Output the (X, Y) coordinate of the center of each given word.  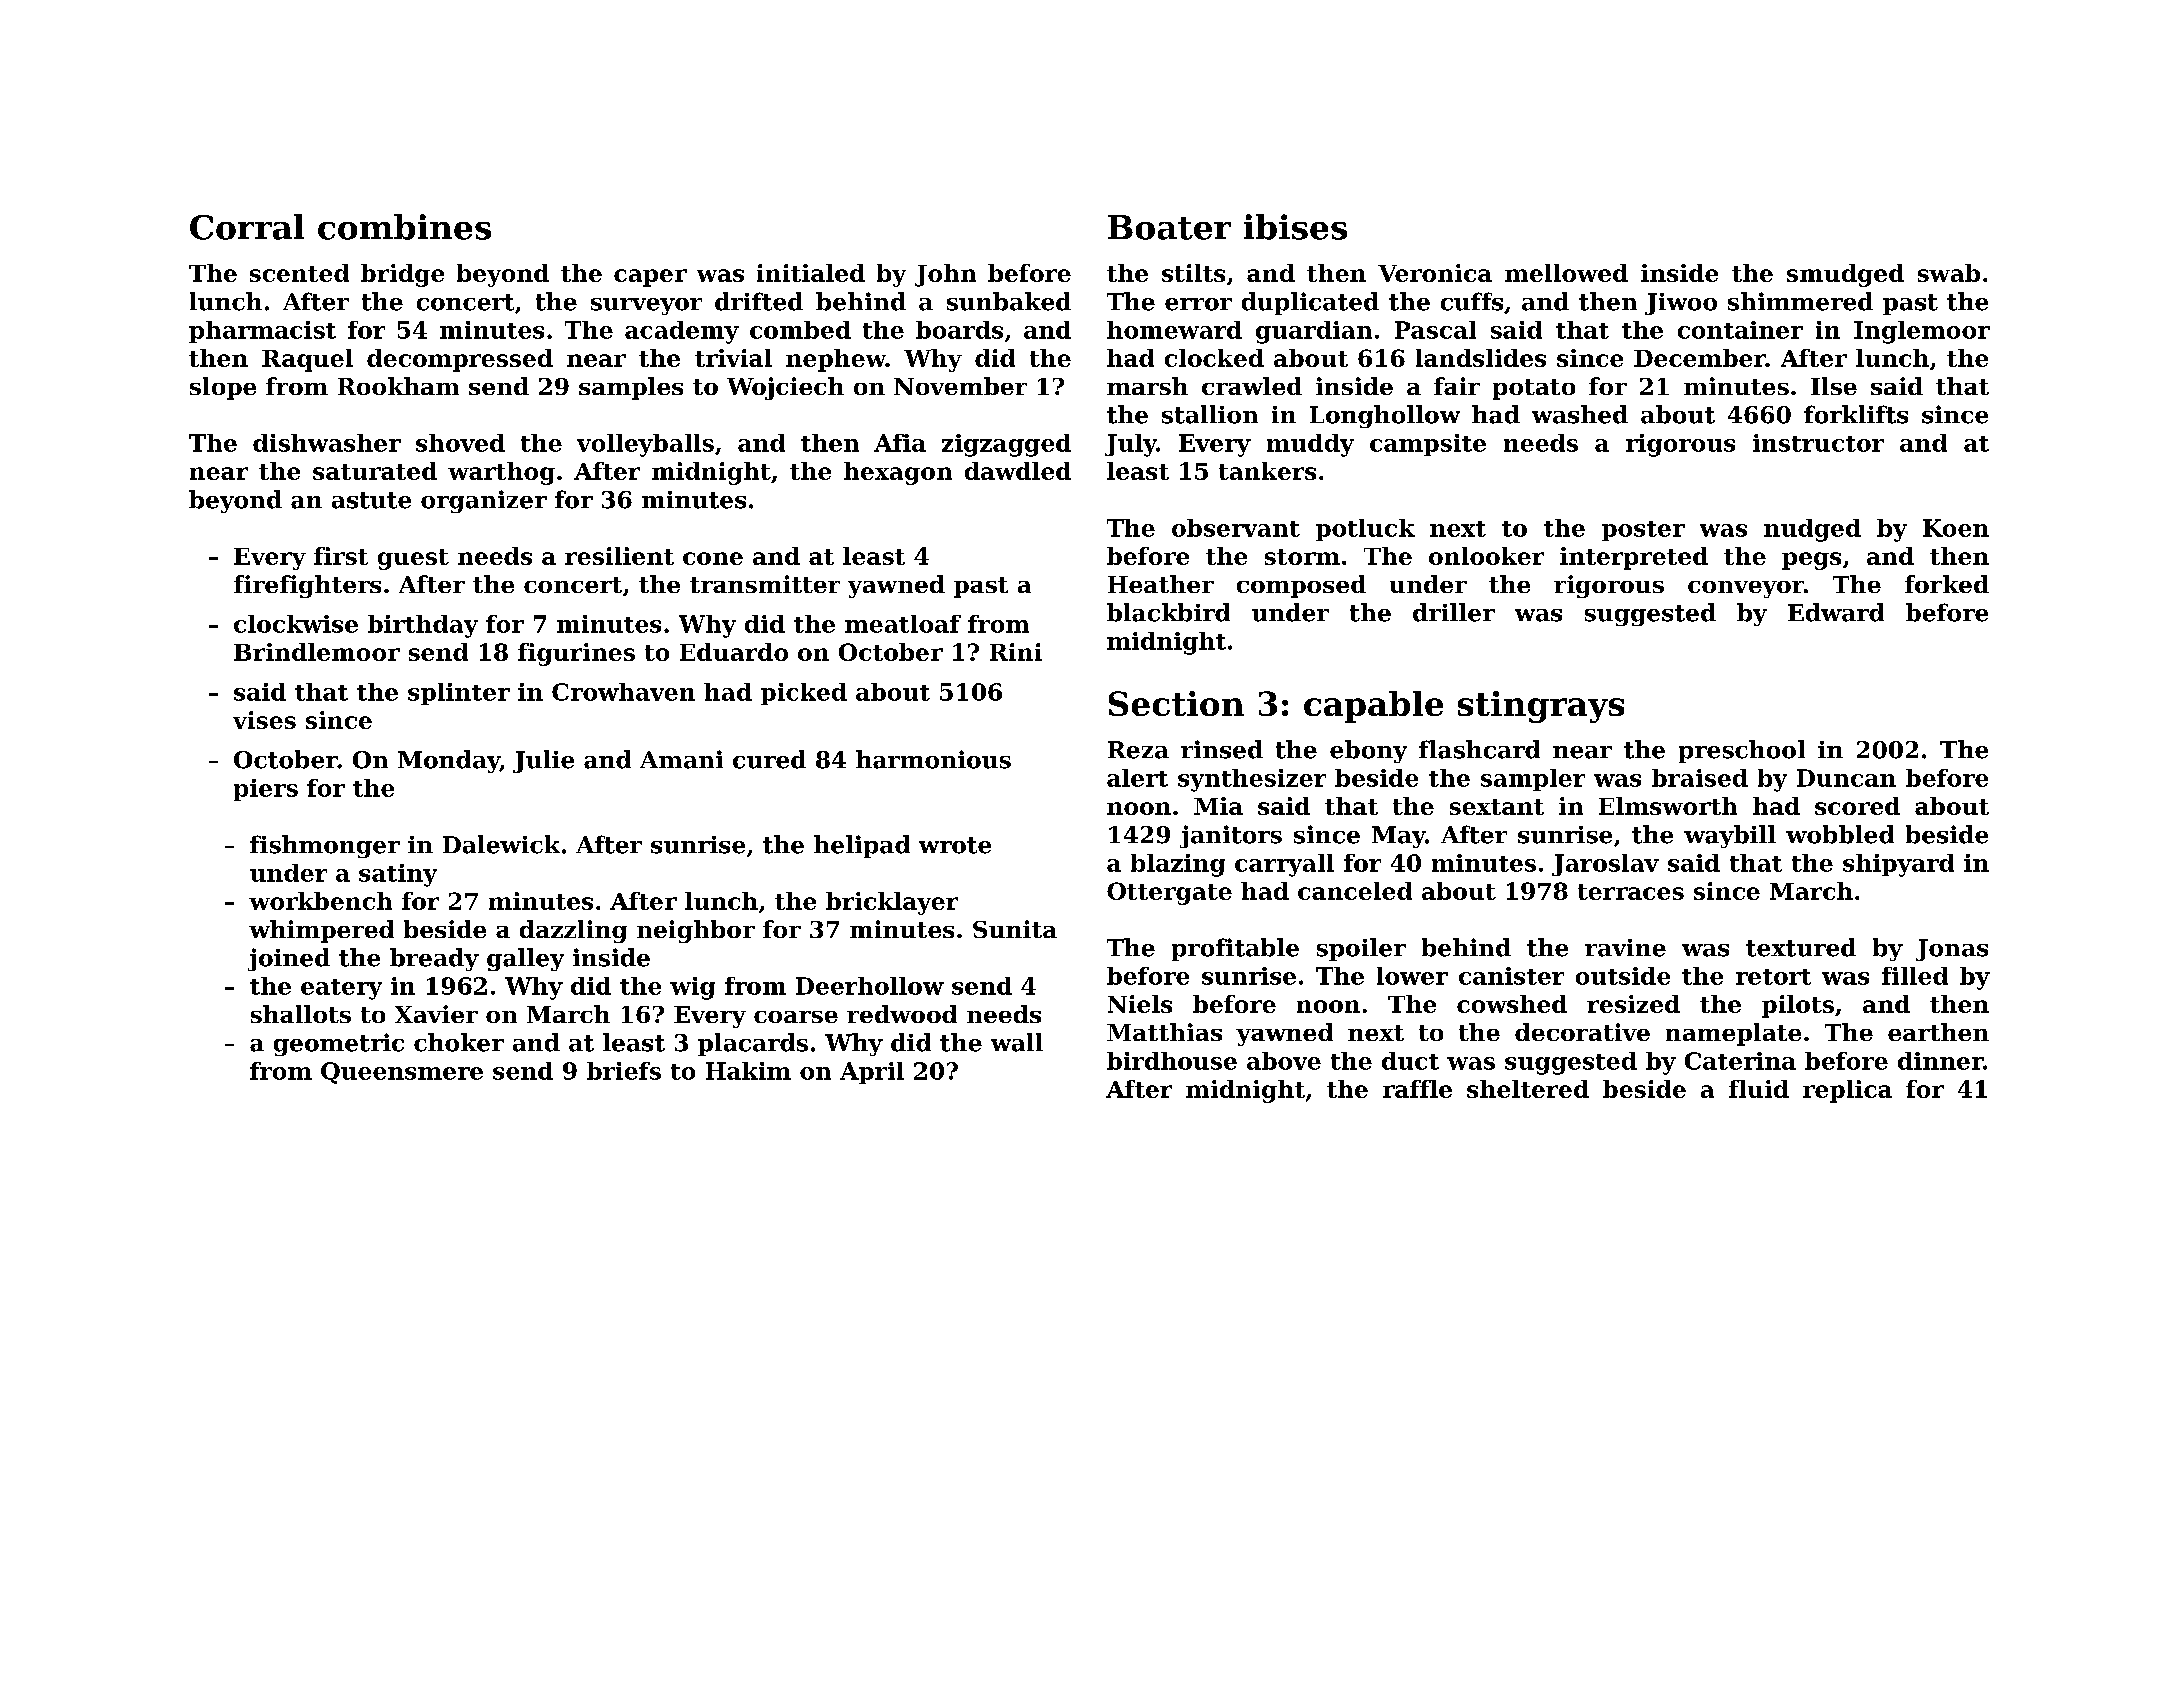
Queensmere (402, 1073)
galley (525, 959)
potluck (1365, 530)
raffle (1417, 1089)
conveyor (1746, 589)
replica (1847, 1091)
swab (1949, 273)
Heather (1161, 584)
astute (371, 500)
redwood (902, 1014)
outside (1623, 976)
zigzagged (1006, 445)
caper (650, 278)
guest (413, 559)
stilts (1193, 273)
